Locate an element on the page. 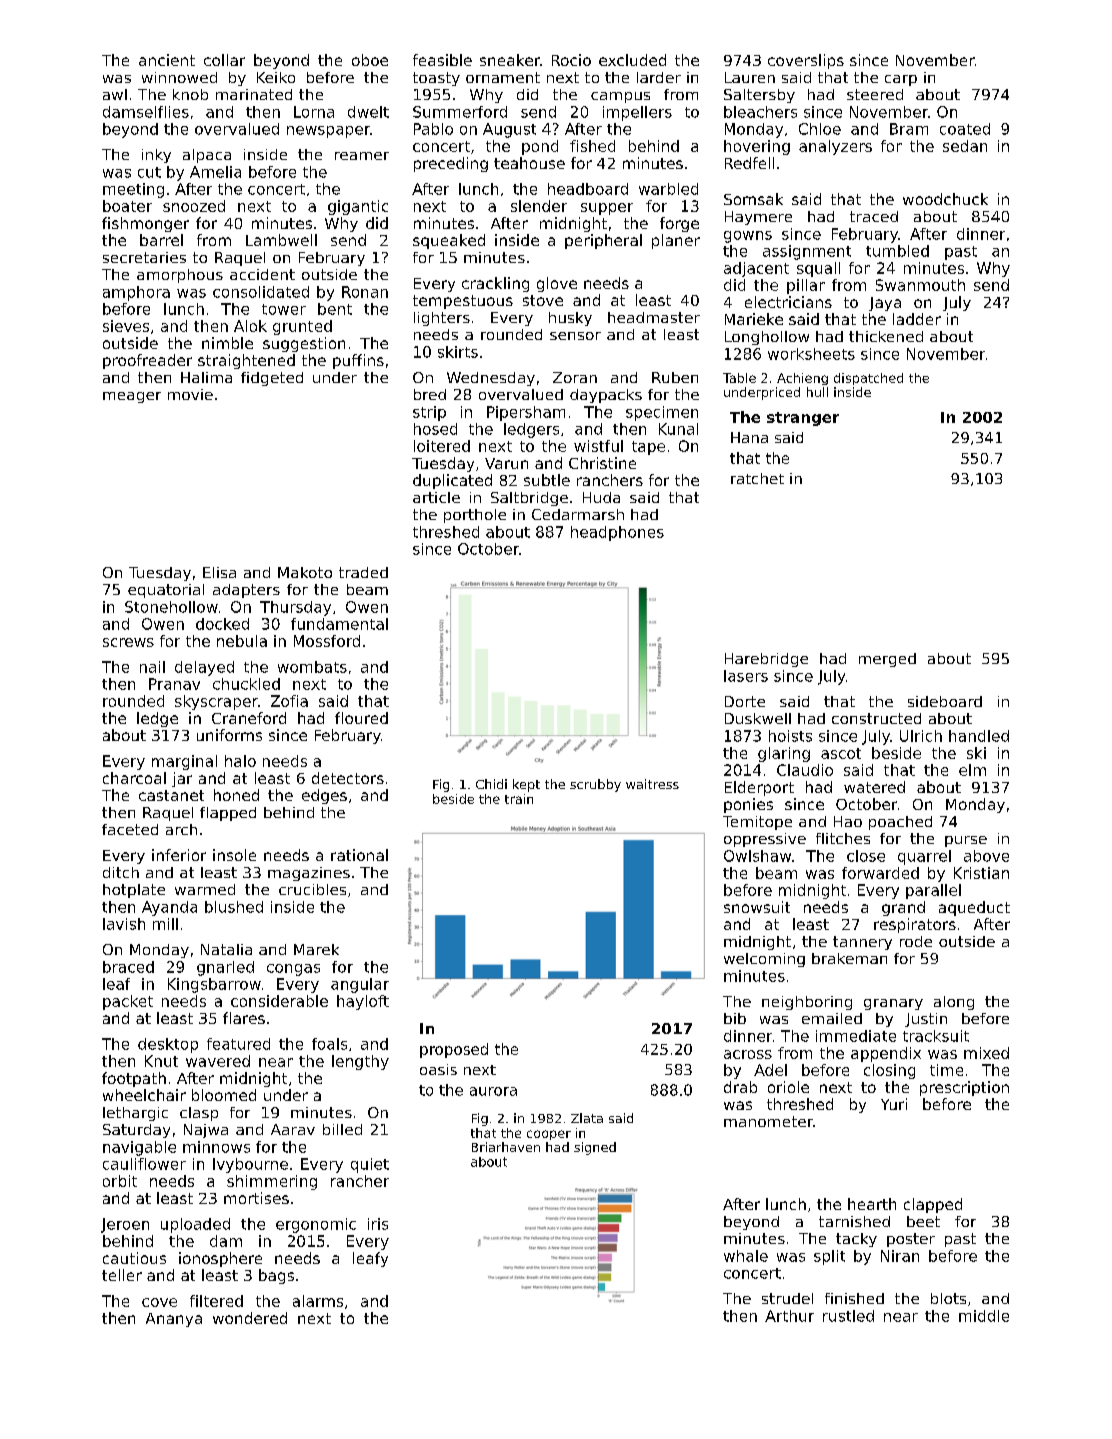  mortises is located at coordinates (256, 1198).
